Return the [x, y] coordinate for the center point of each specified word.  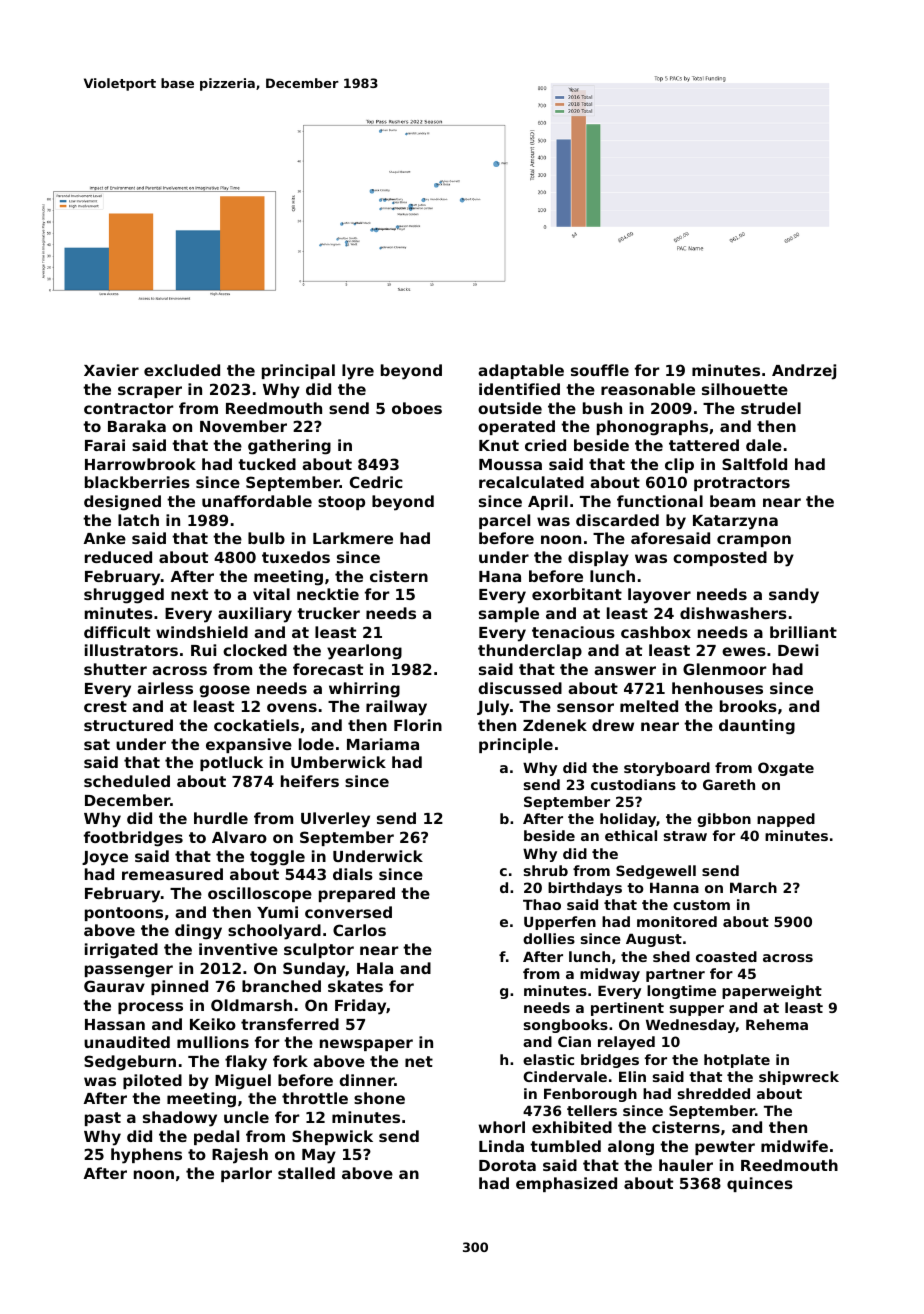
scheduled [127, 781]
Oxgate [786, 769]
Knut [499, 445]
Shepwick [332, 1137]
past [103, 1119]
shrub [546, 870]
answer [625, 670]
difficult [117, 632]
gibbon [724, 820]
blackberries [137, 482]
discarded [617, 520]
